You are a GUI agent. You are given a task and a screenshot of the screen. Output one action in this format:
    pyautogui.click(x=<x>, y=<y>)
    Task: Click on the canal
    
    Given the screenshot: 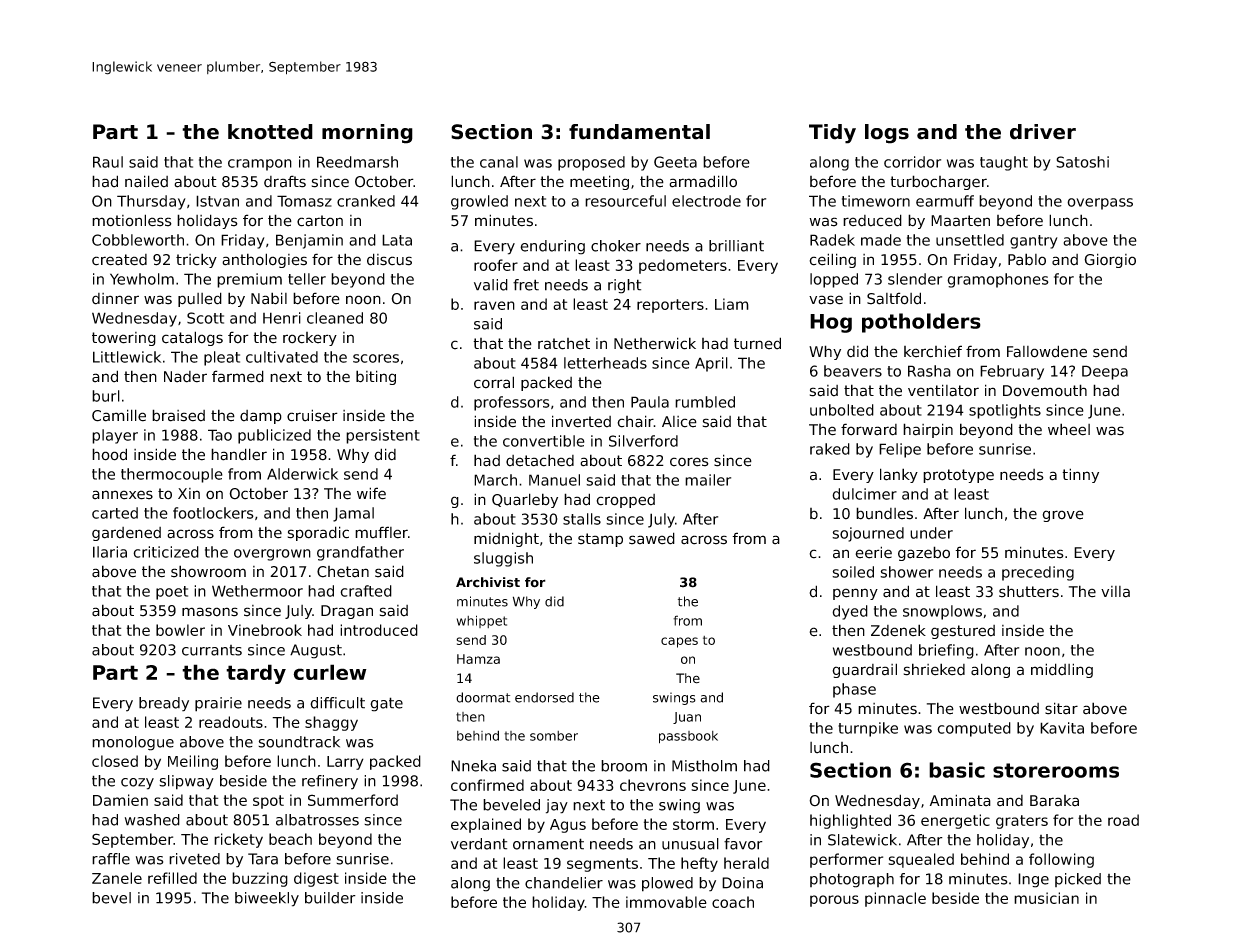 What is the action you would take?
    pyautogui.click(x=499, y=162)
